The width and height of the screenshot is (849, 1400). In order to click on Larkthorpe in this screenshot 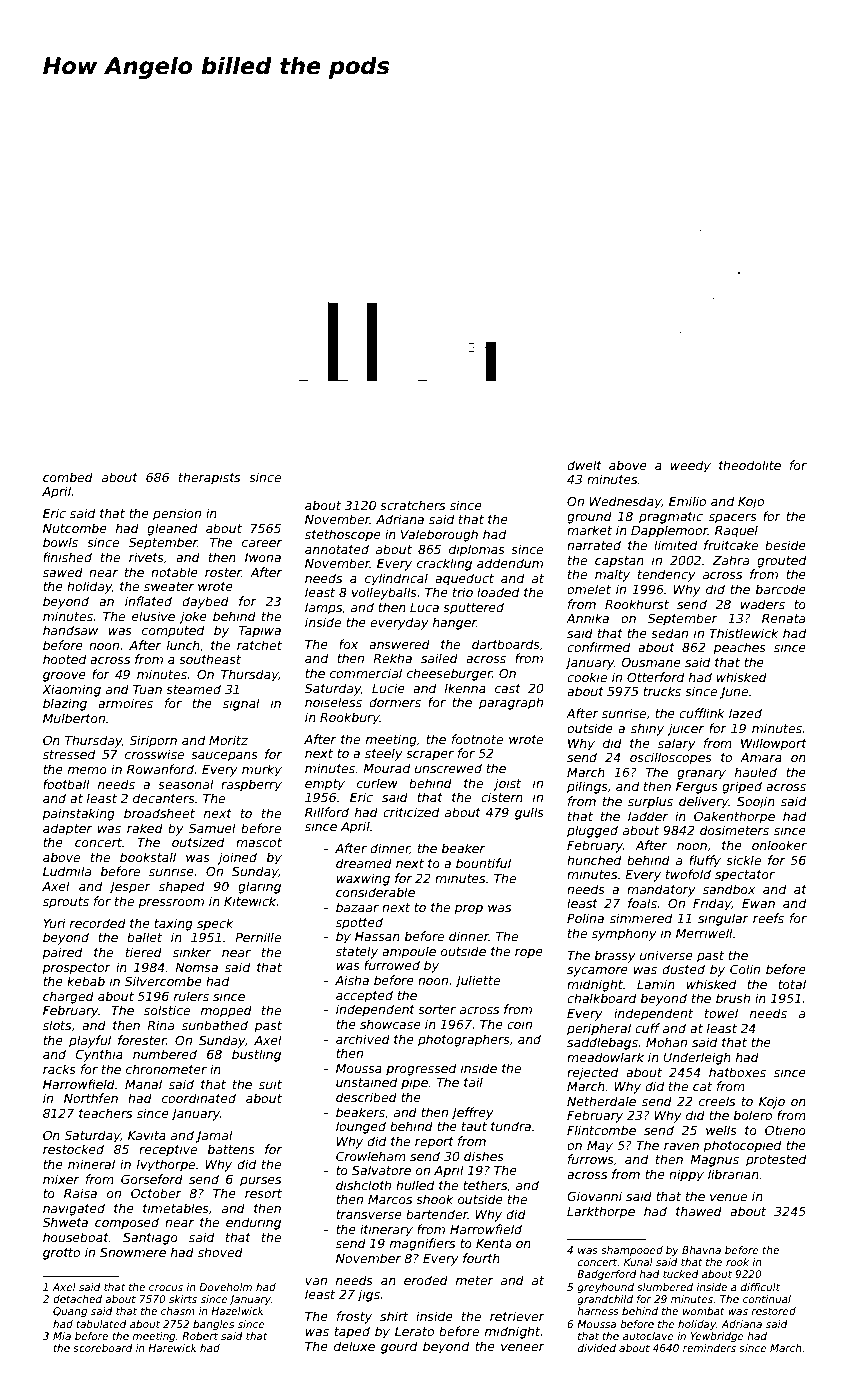, I will do `click(601, 1212)`.
